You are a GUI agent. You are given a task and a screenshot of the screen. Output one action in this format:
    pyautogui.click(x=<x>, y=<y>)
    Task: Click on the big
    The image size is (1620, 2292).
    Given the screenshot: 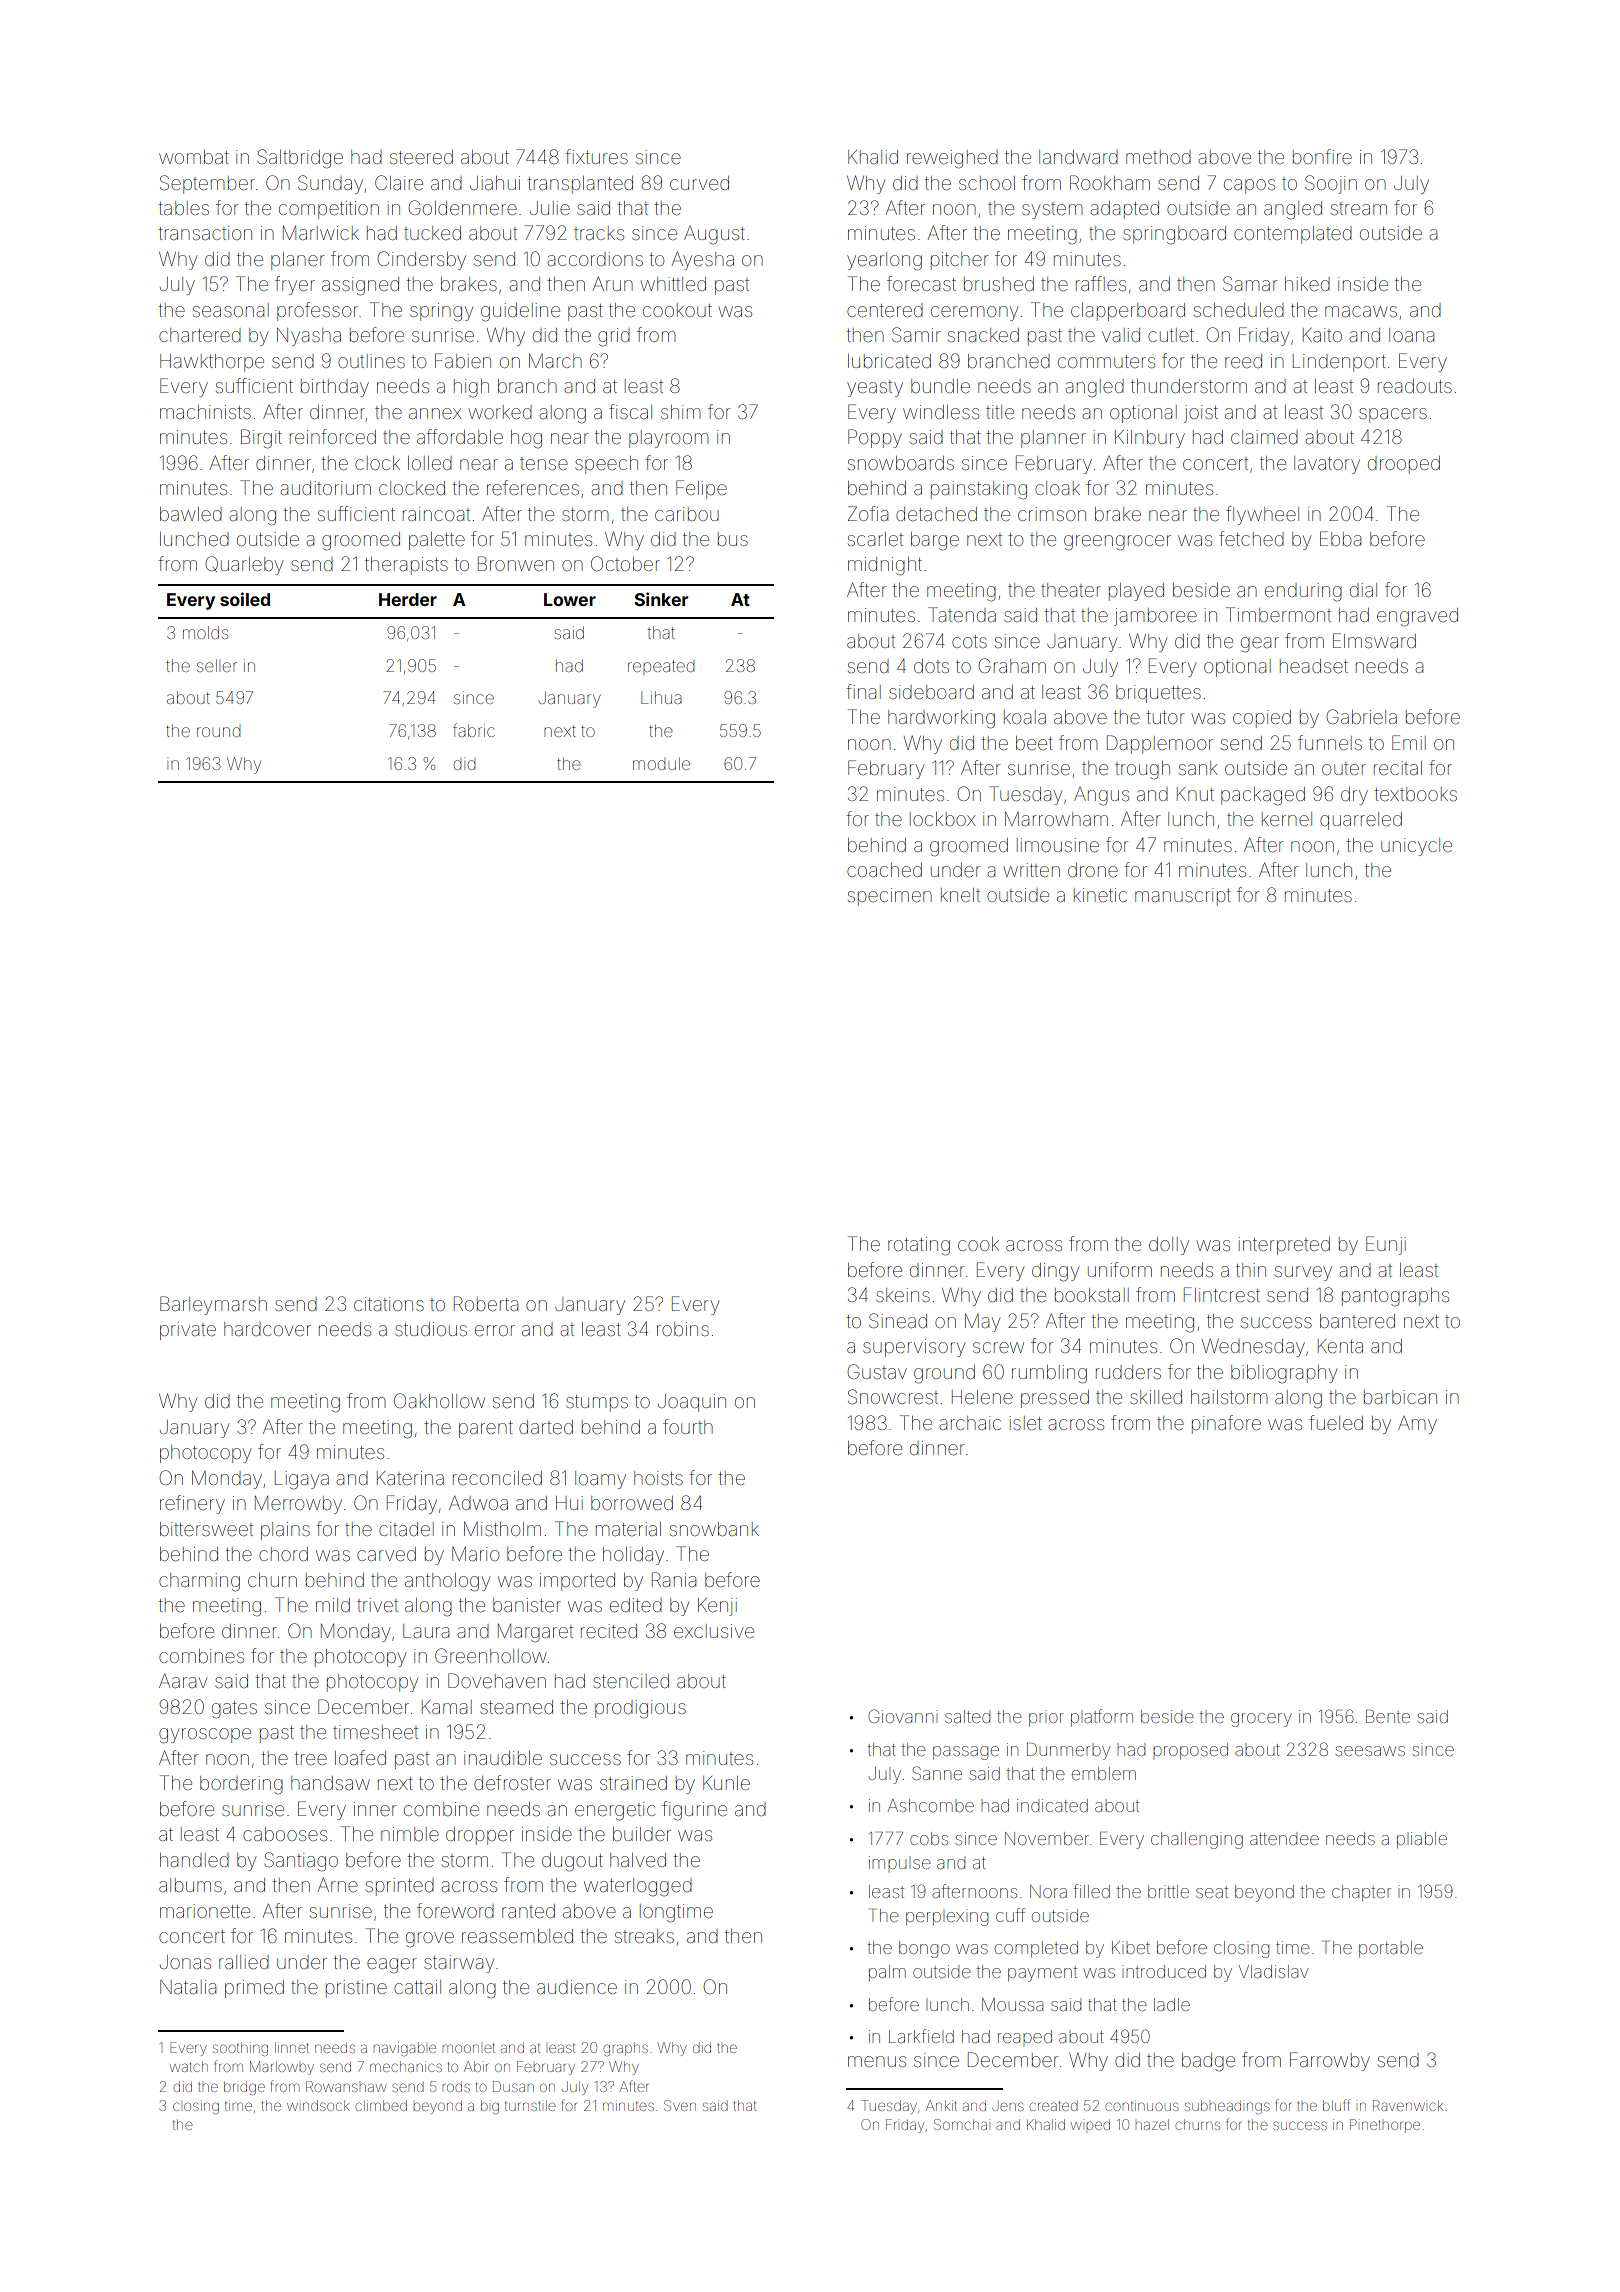 What is the action you would take?
    pyautogui.click(x=490, y=2107)
